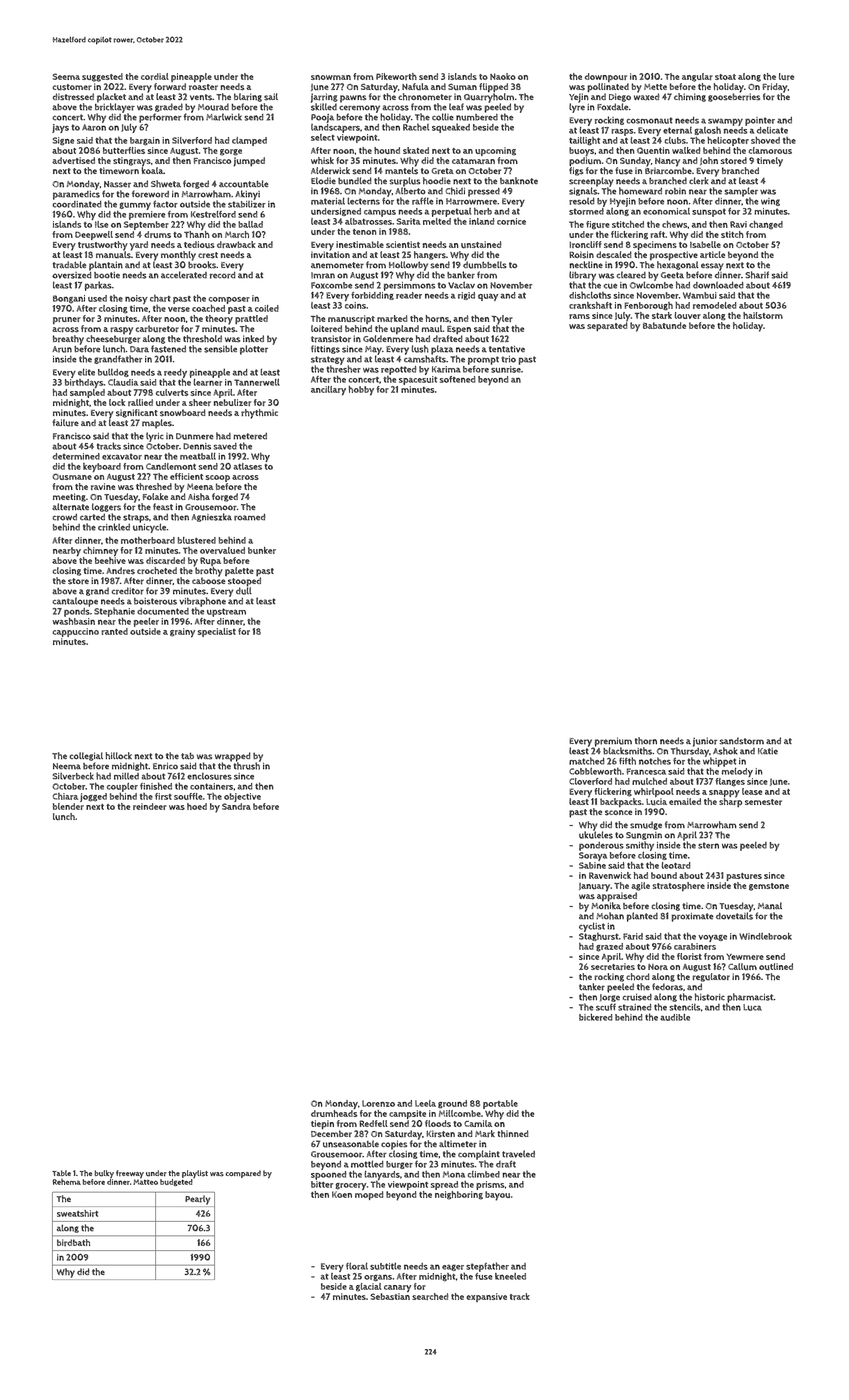  I want to click on matched, so click(587, 761).
